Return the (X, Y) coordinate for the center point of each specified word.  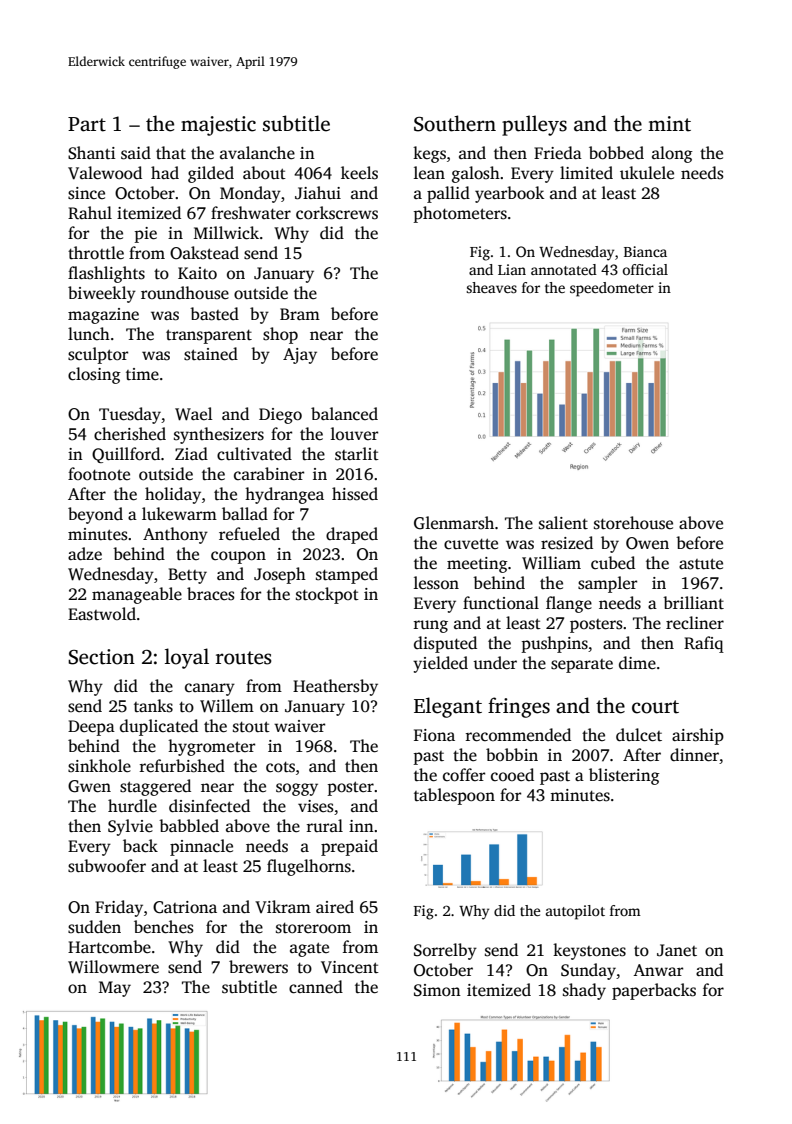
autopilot (575, 912)
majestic (218, 126)
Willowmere (113, 967)
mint (669, 124)
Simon (437, 990)
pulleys (534, 125)
